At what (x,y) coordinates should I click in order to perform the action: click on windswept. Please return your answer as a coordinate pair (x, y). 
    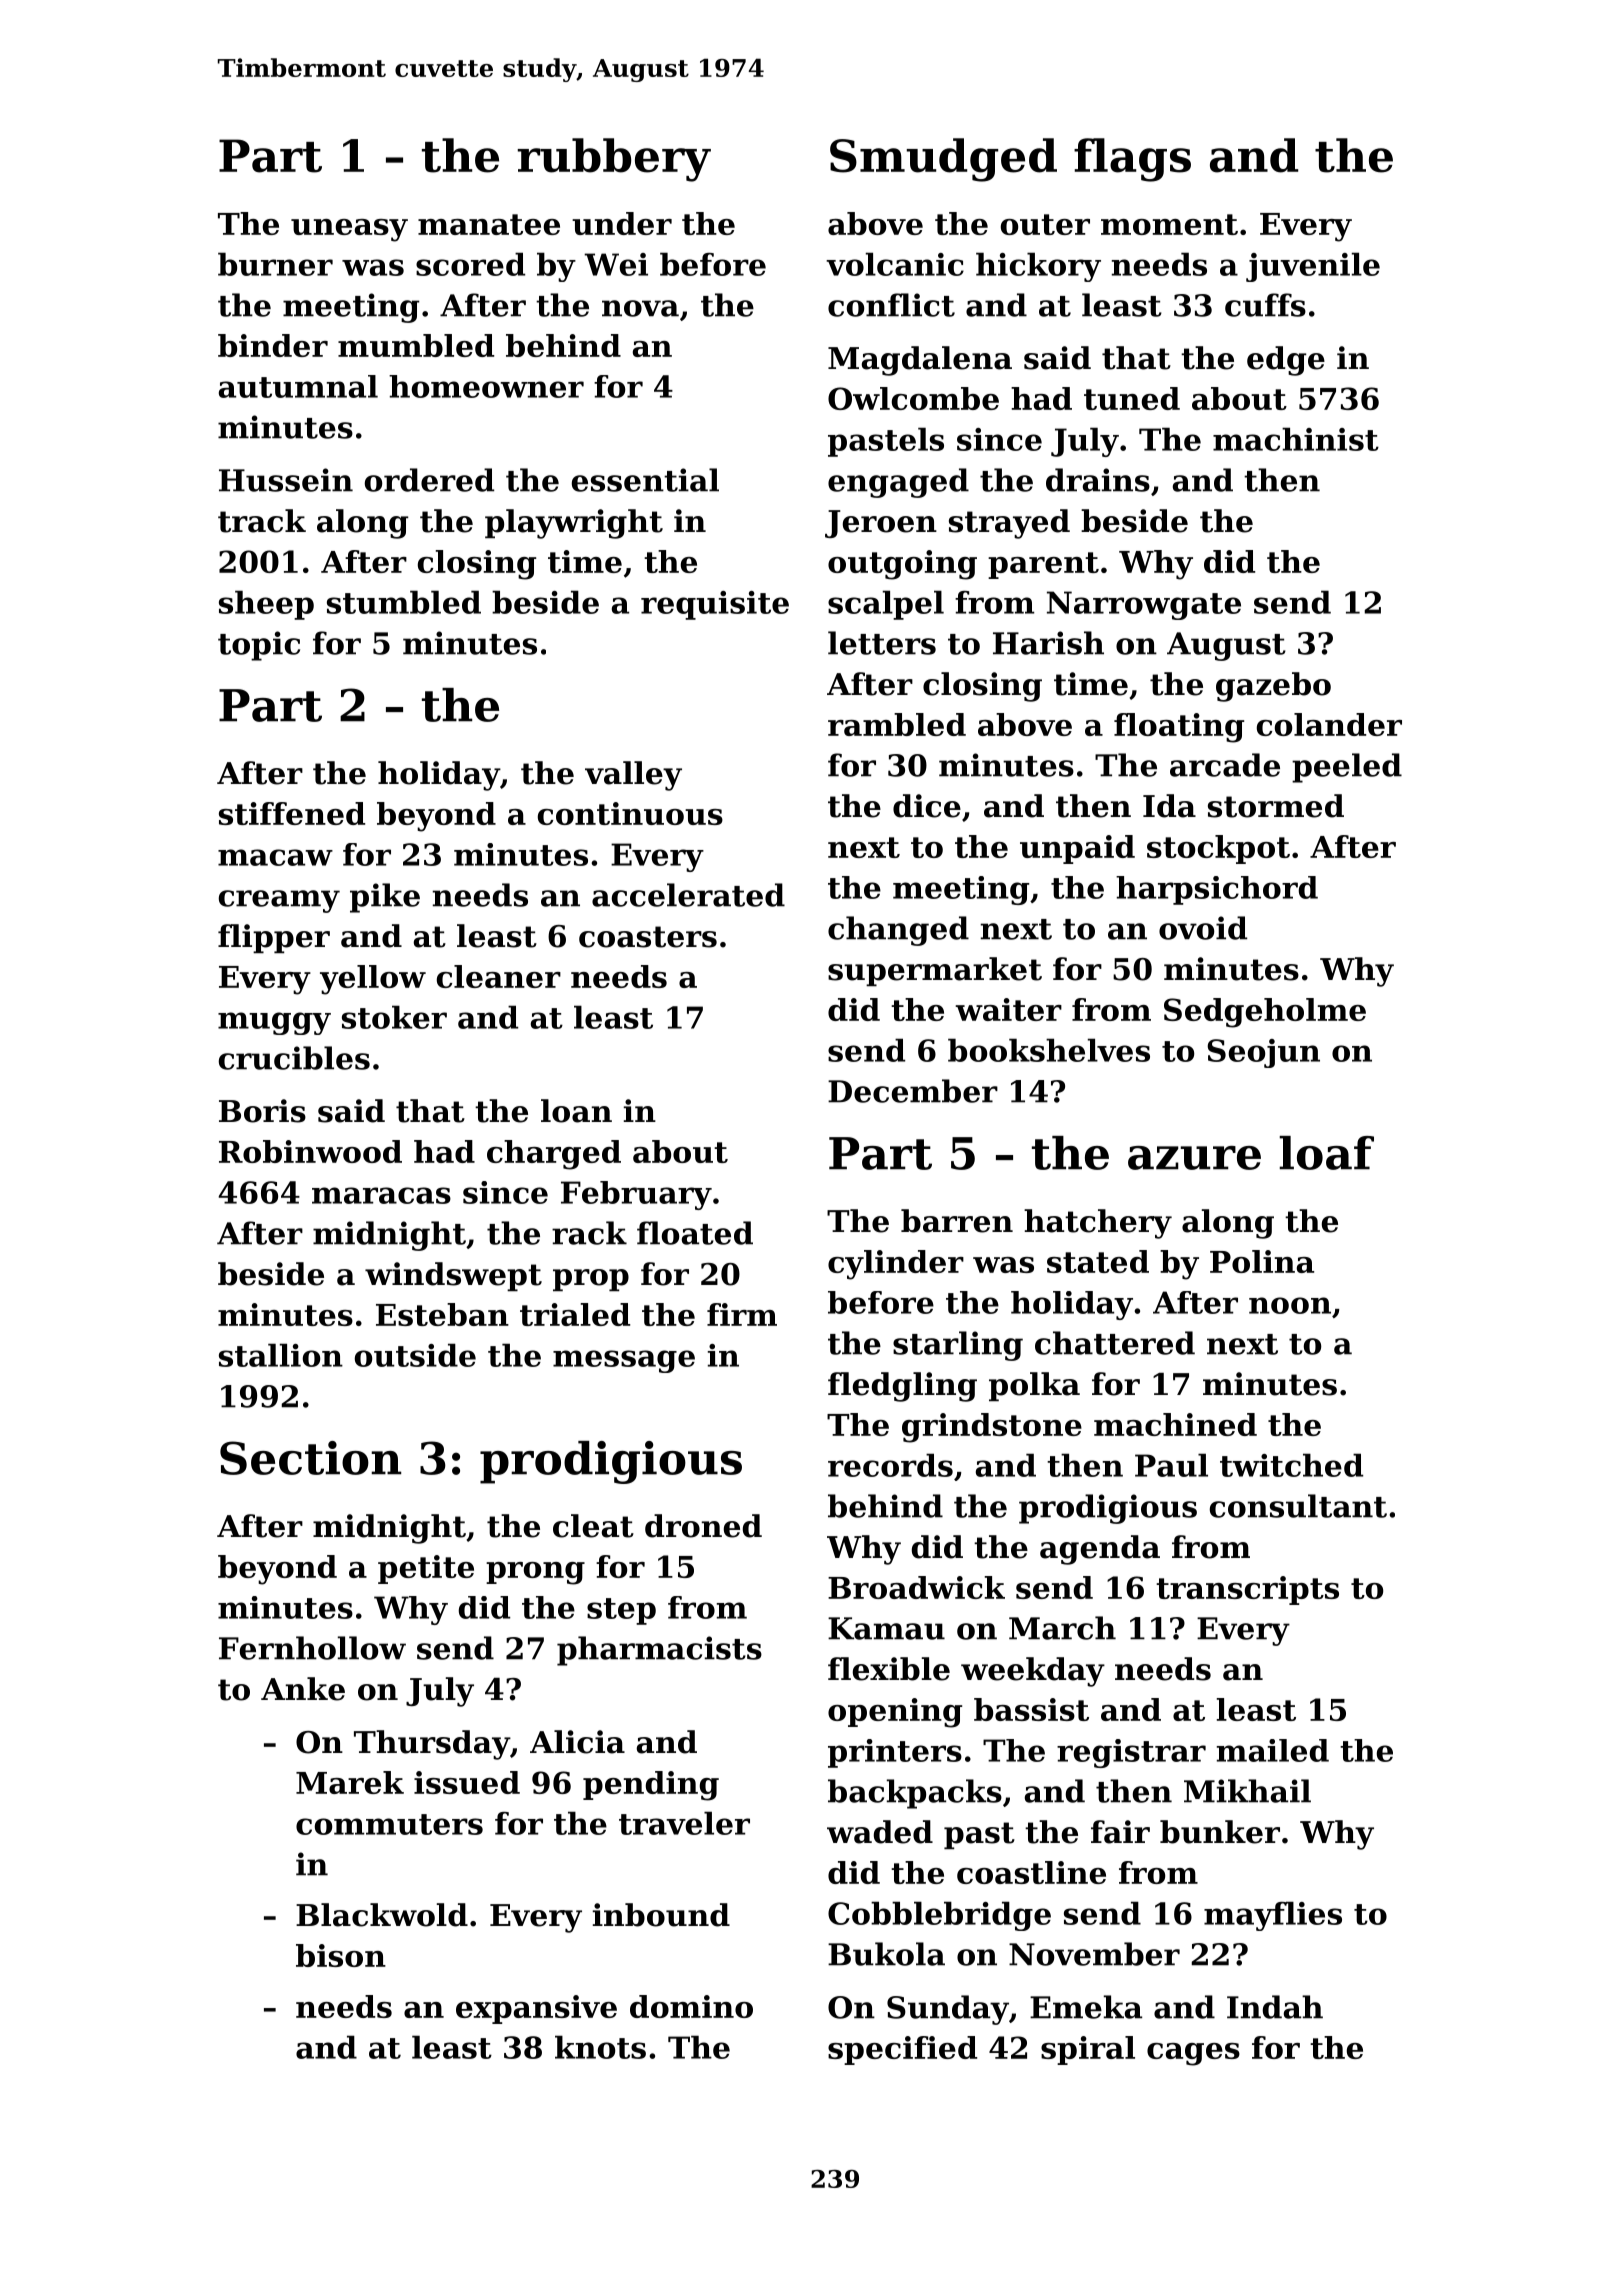
    Looking at the image, I should click on (453, 1276).
